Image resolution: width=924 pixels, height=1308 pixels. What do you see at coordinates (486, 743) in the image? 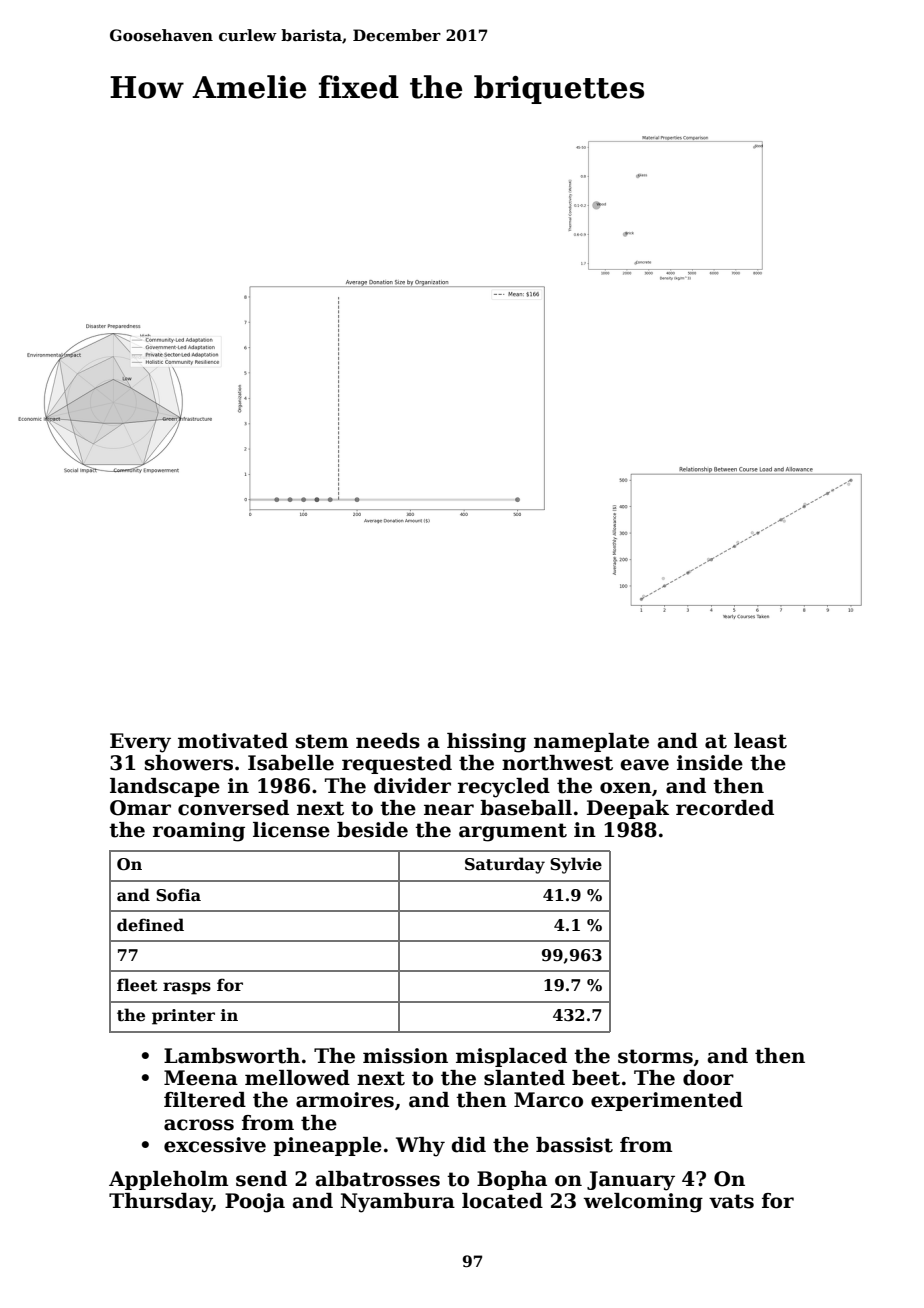
I see `hissing` at bounding box center [486, 743].
